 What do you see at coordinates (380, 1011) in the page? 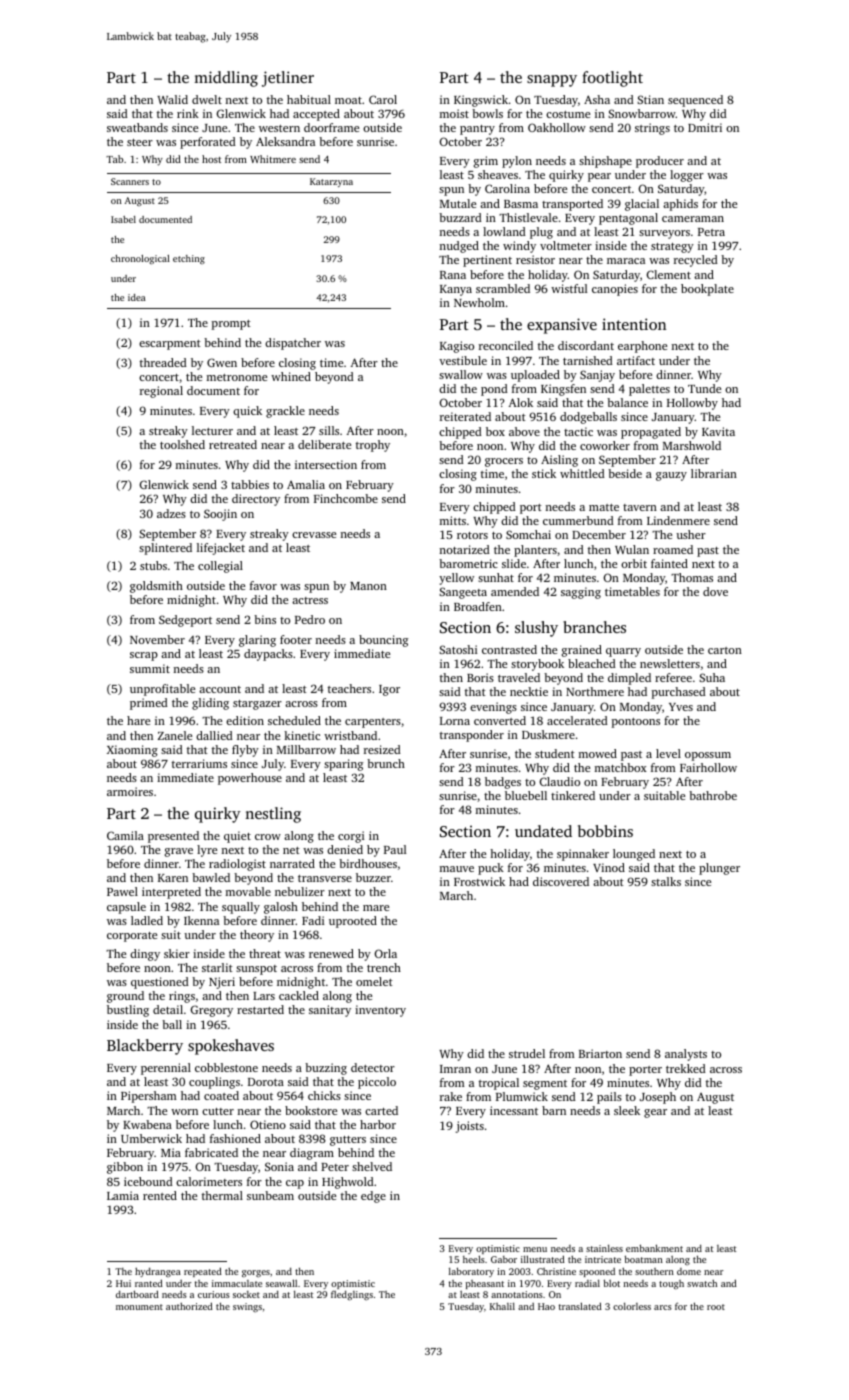
I see `inventory` at bounding box center [380, 1011].
